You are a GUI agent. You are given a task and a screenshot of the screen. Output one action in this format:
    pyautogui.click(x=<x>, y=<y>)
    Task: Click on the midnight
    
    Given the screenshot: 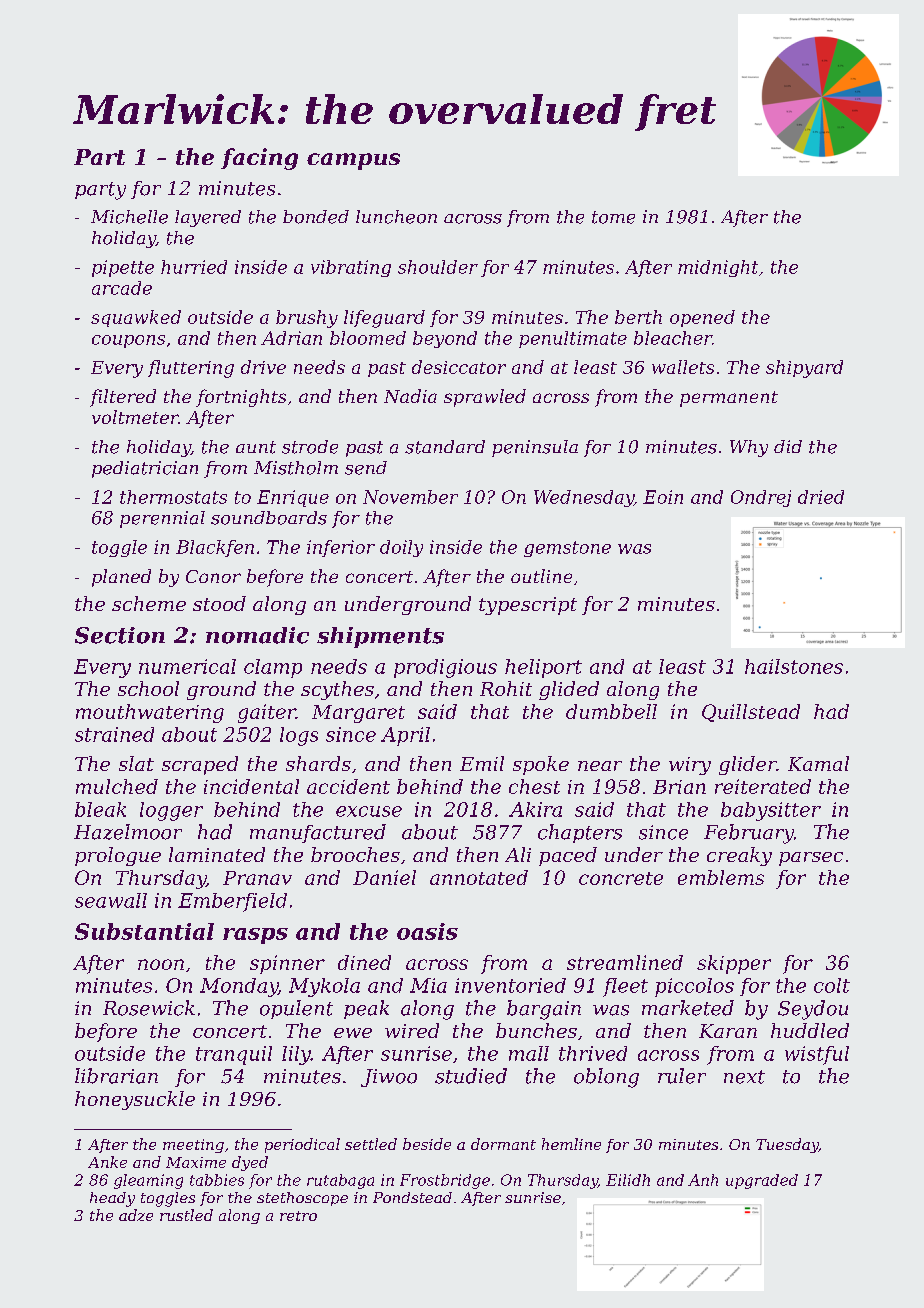 What is the action you would take?
    pyautogui.click(x=718, y=268)
